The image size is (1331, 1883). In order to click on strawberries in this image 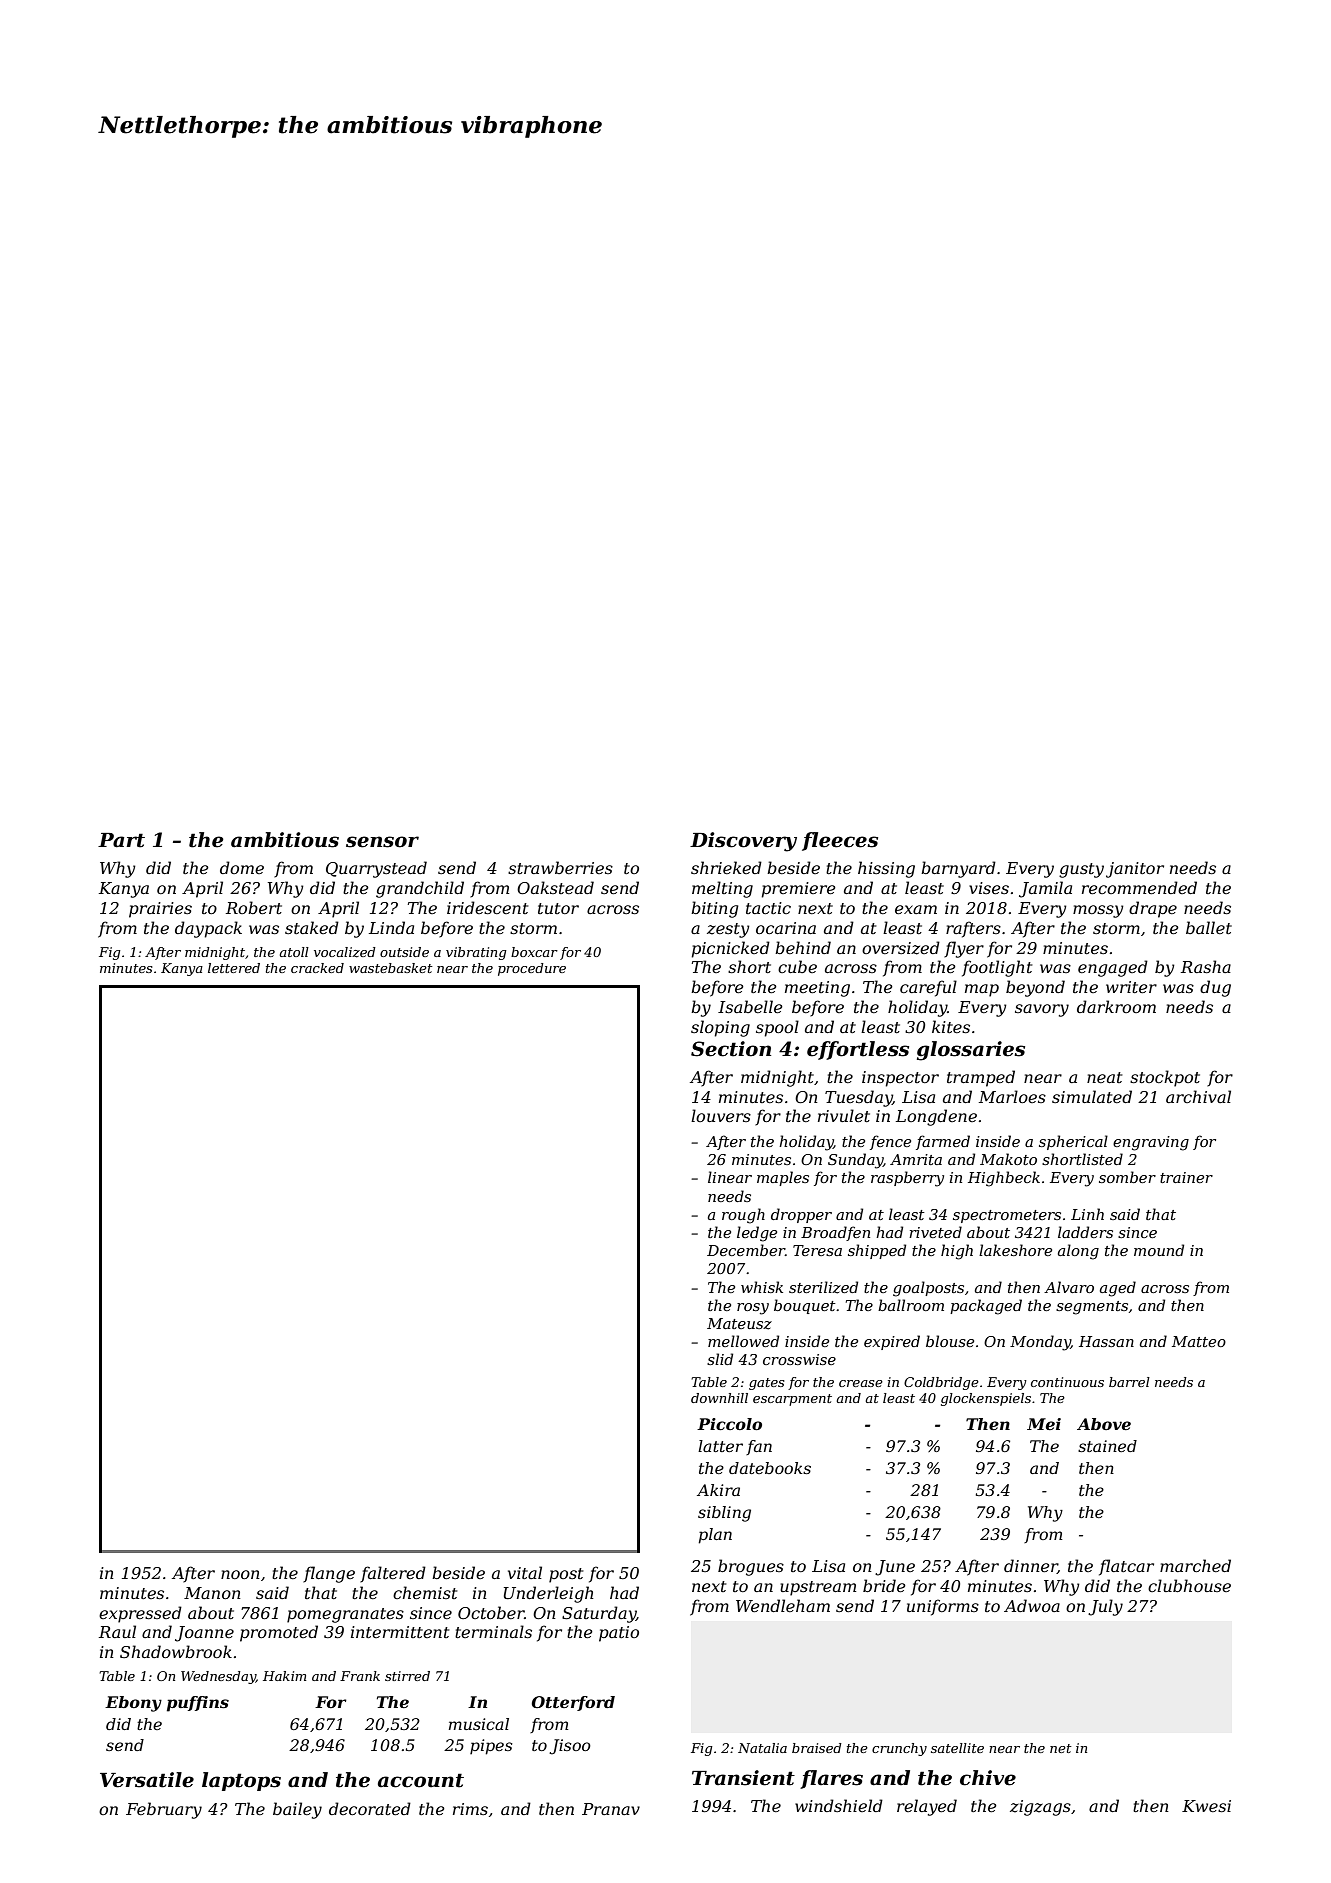, I will do `click(560, 867)`.
